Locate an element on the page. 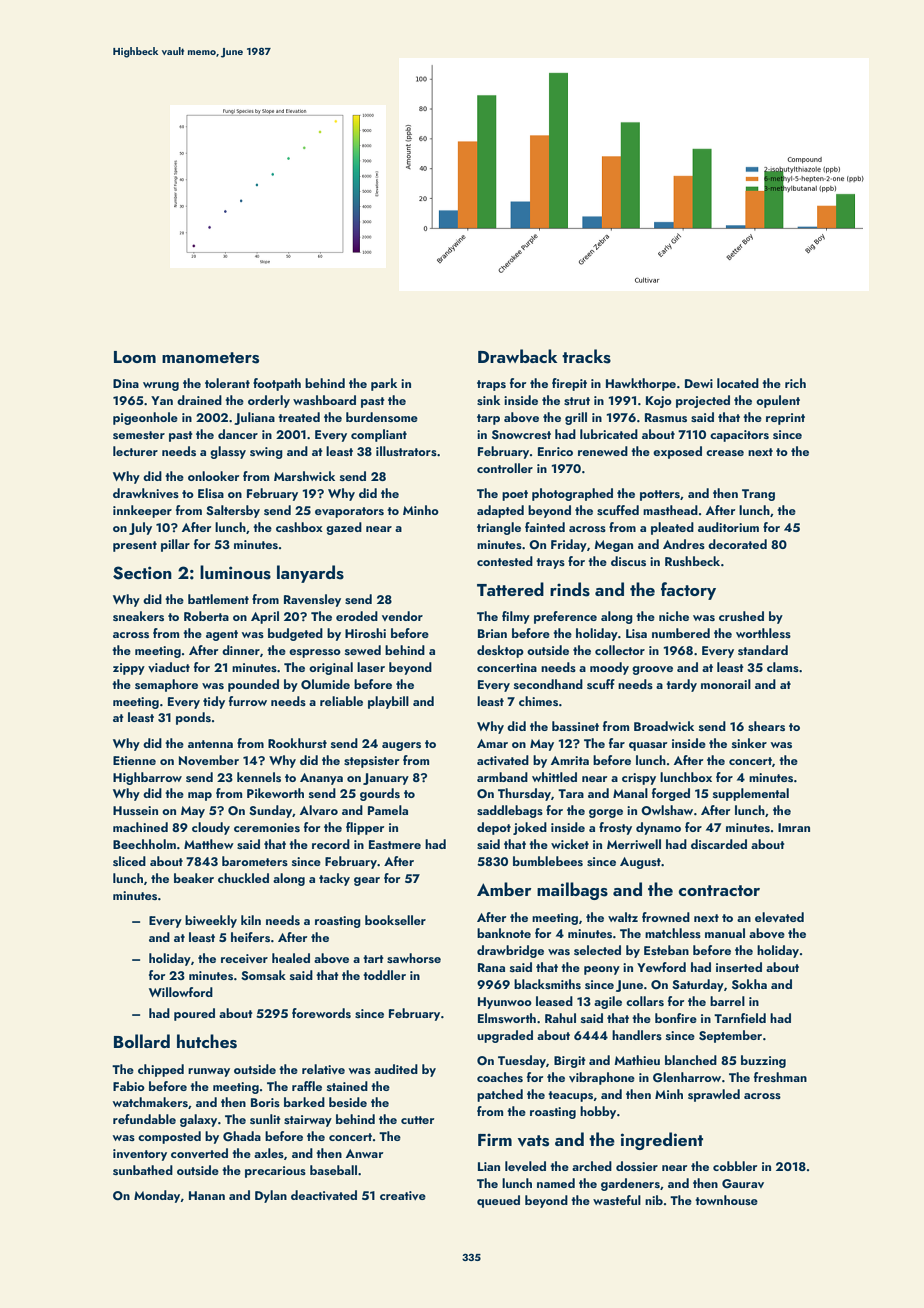  dancer is located at coordinates (238, 434).
